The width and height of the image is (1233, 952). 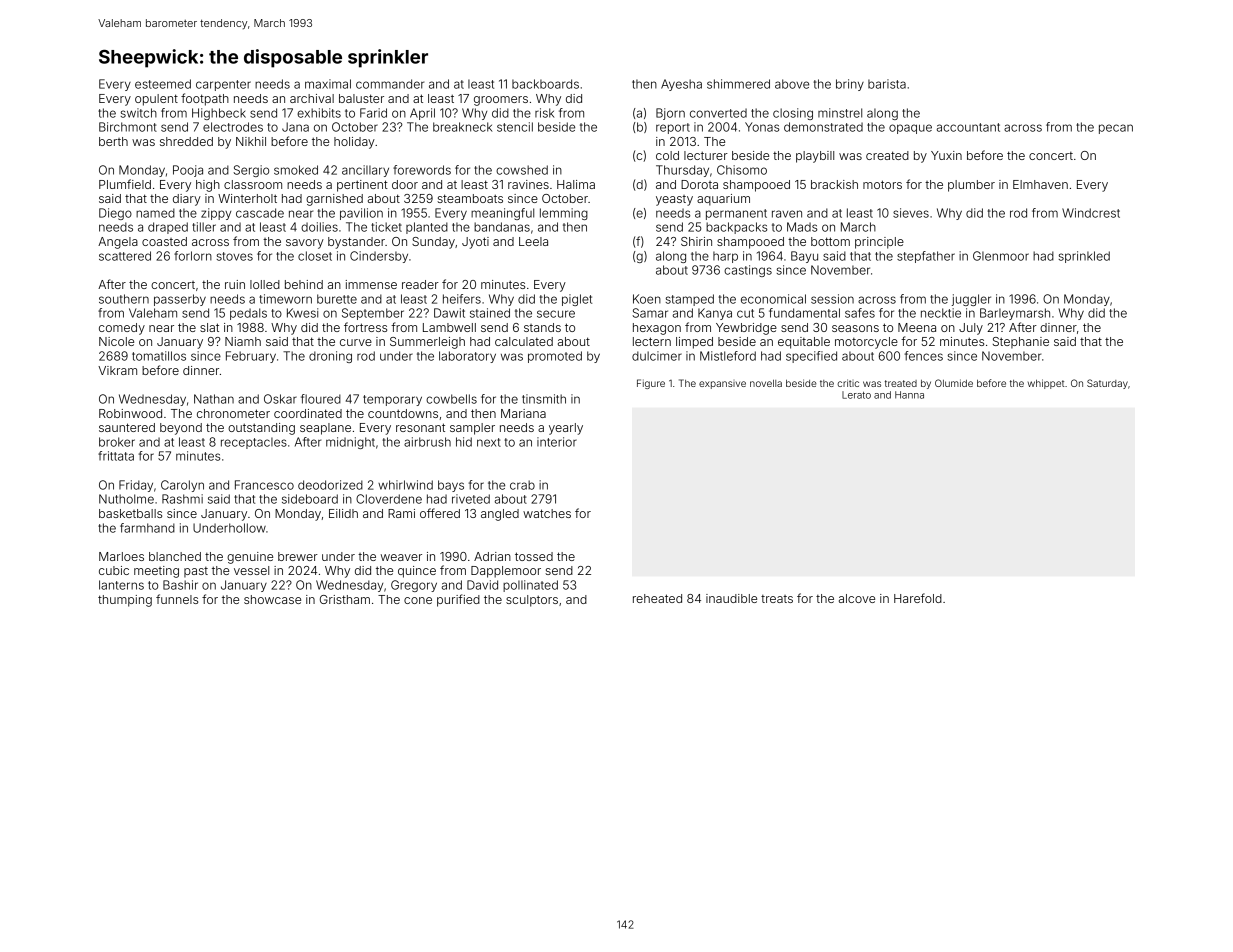 I want to click on showcase, so click(x=272, y=599).
